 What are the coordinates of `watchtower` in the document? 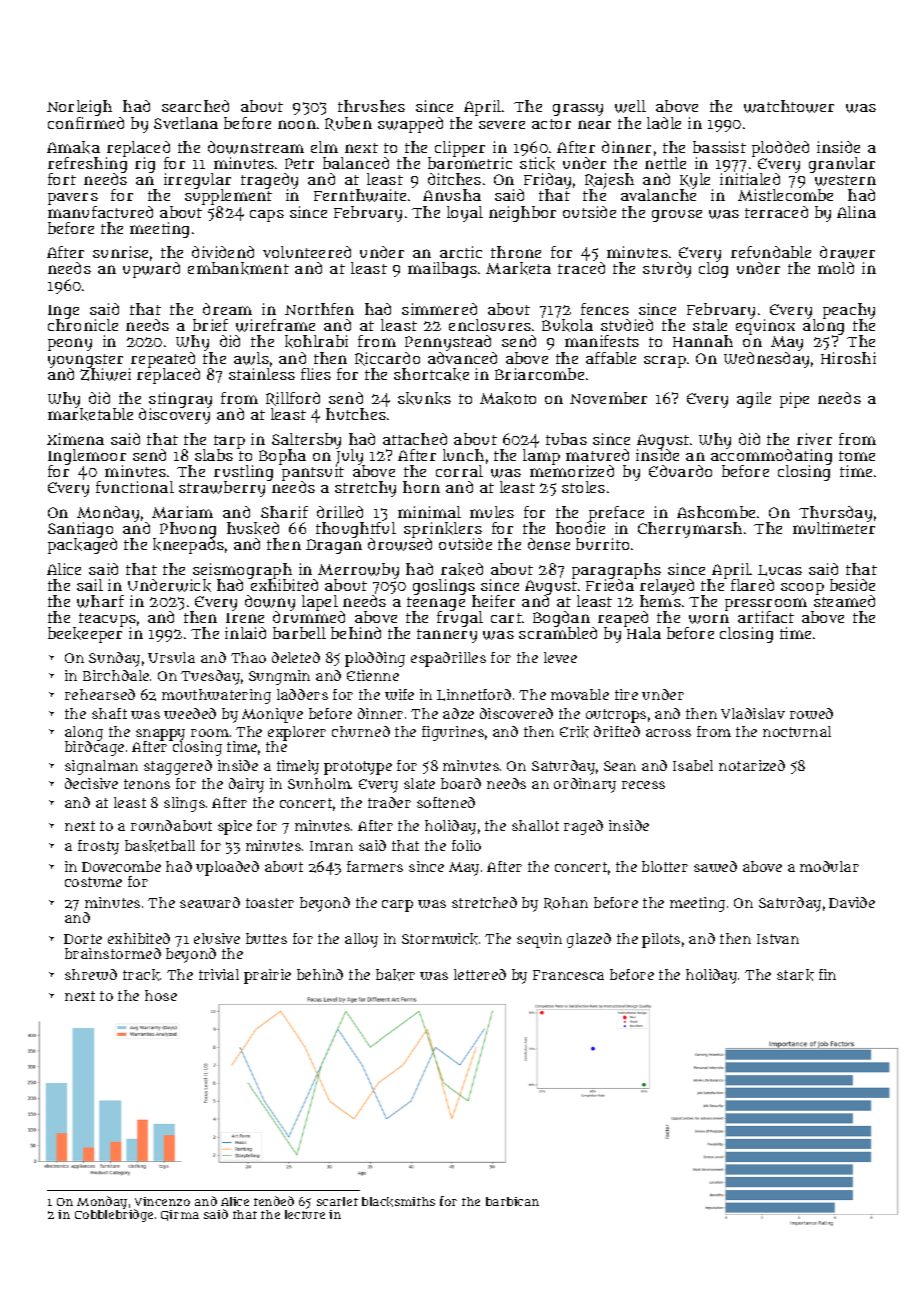 It's located at (789, 106).
